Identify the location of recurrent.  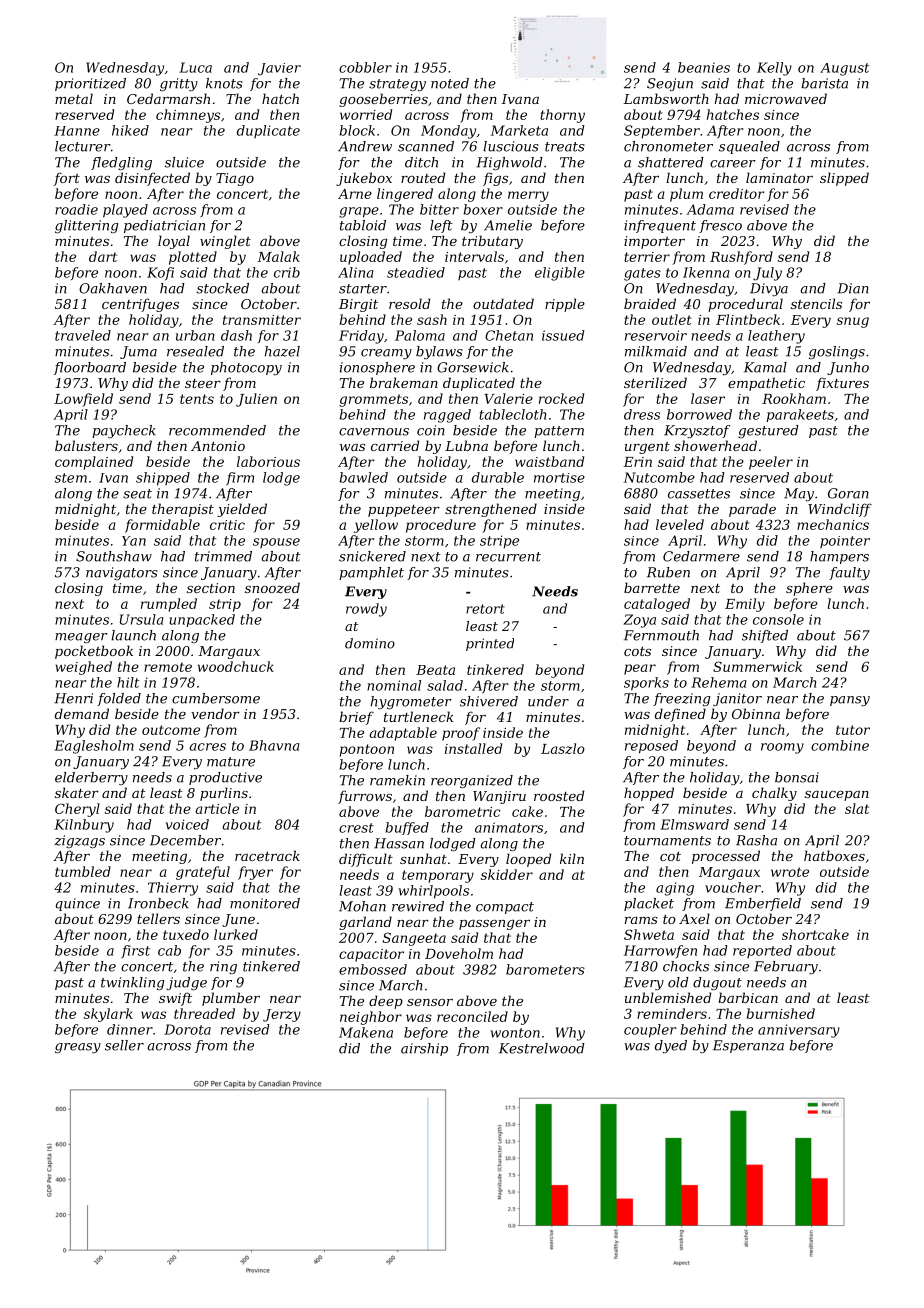
(508, 557).
